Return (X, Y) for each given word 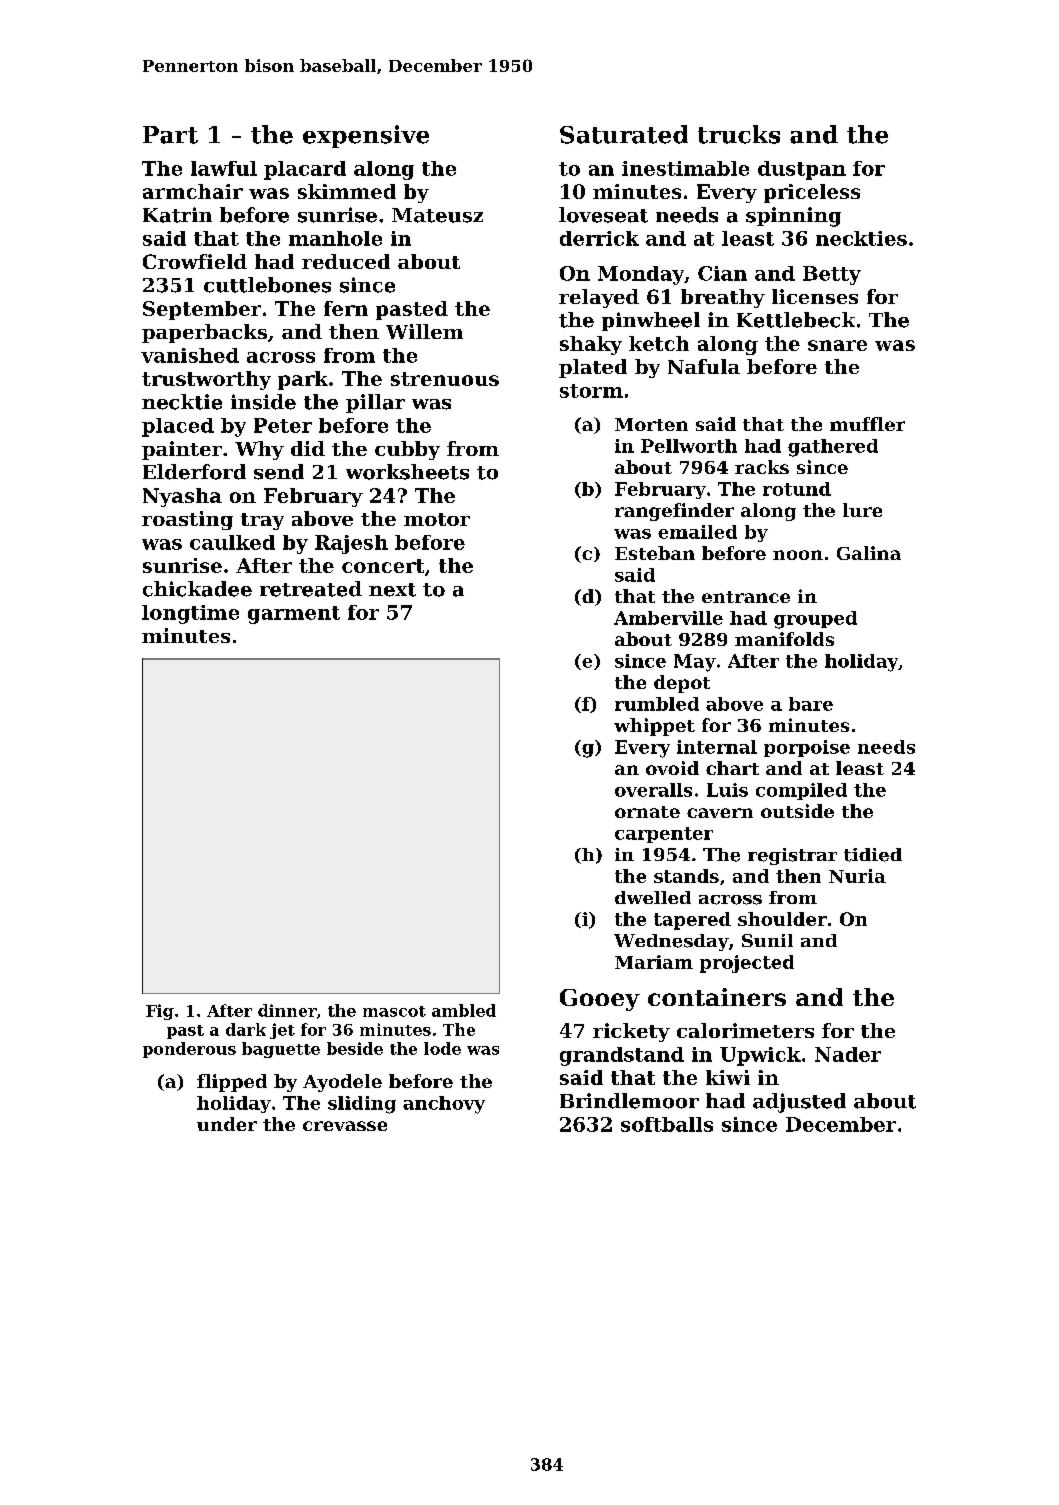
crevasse (345, 1126)
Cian (722, 273)
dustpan (802, 170)
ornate (647, 812)
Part (170, 135)
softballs (667, 1124)
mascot (394, 1011)
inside (263, 402)
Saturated (624, 134)
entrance (746, 597)
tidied (873, 855)
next (392, 590)
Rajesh (351, 544)
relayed (599, 298)
